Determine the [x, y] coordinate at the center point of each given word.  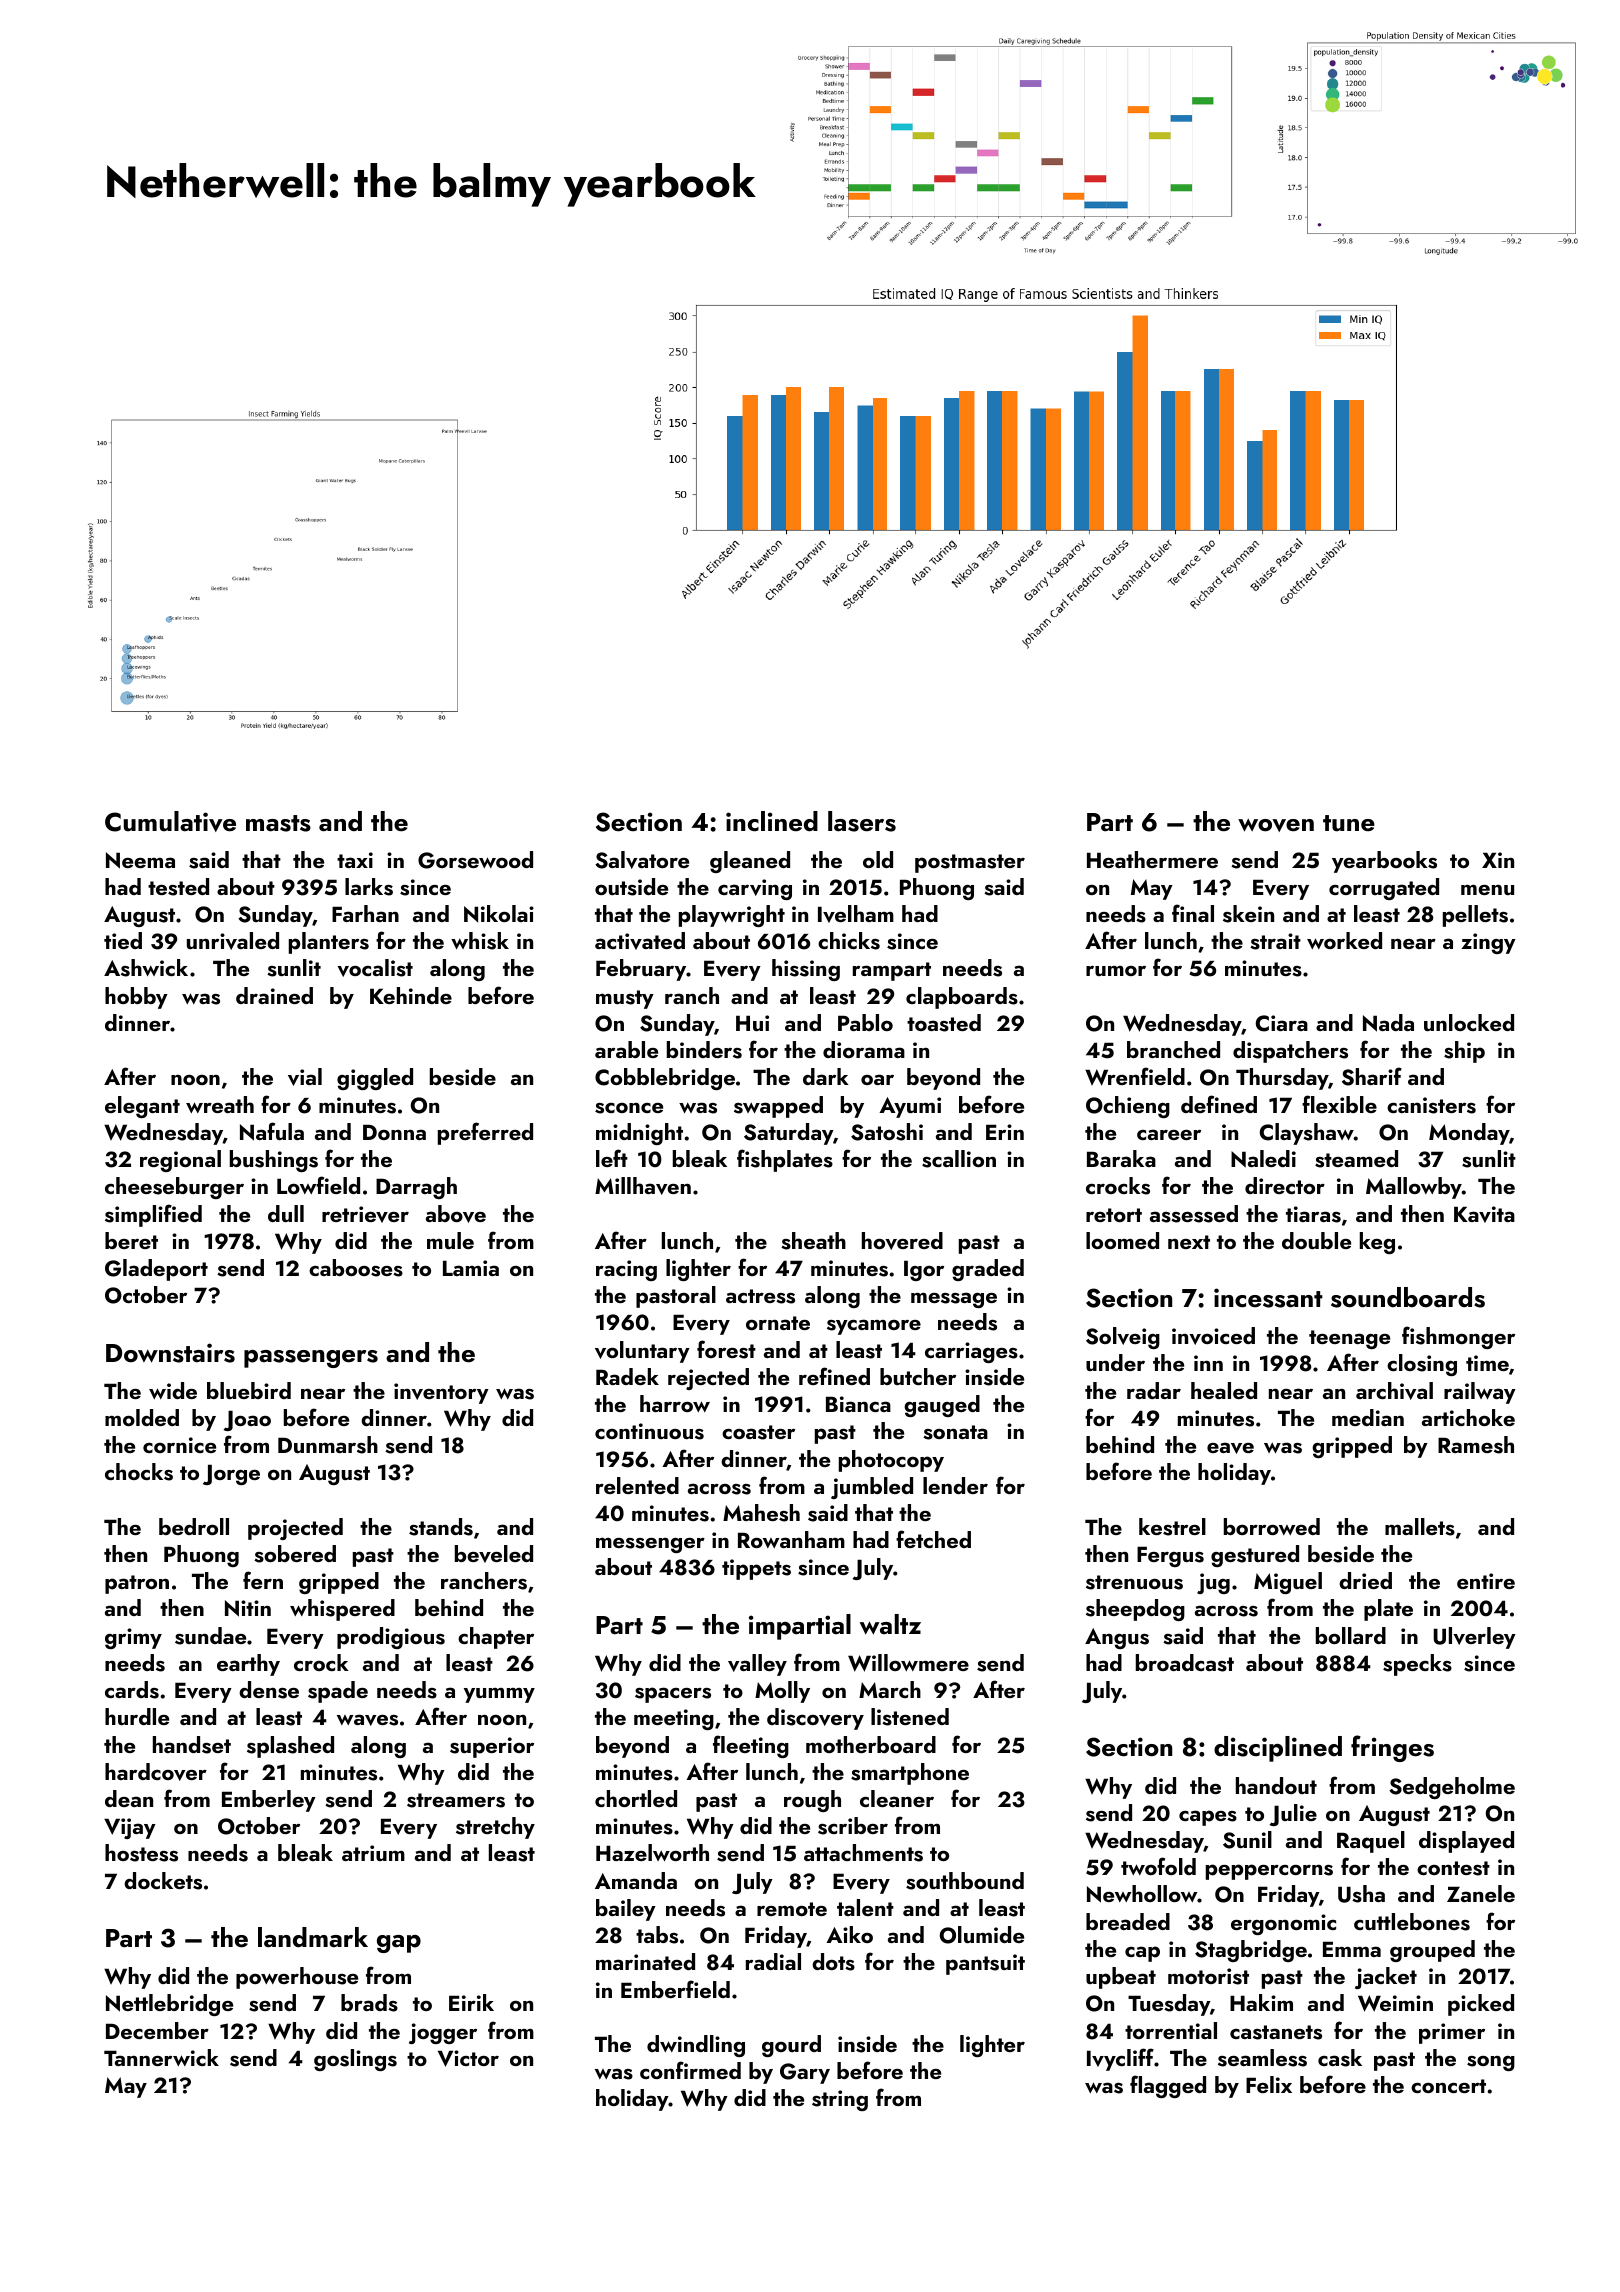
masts [278, 823]
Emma [1352, 1949]
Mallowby [1414, 1188]
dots [833, 1962]
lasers [862, 821]
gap [399, 1944]
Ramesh [1476, 1445]
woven [1276, 825]
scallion [959, 1159]
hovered [902, 1241]
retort [1114, 1215]
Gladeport [156, 1270]
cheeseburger [174, 1188]
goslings [355, 2060]
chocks [139, 1472]
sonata [955, 1432]
